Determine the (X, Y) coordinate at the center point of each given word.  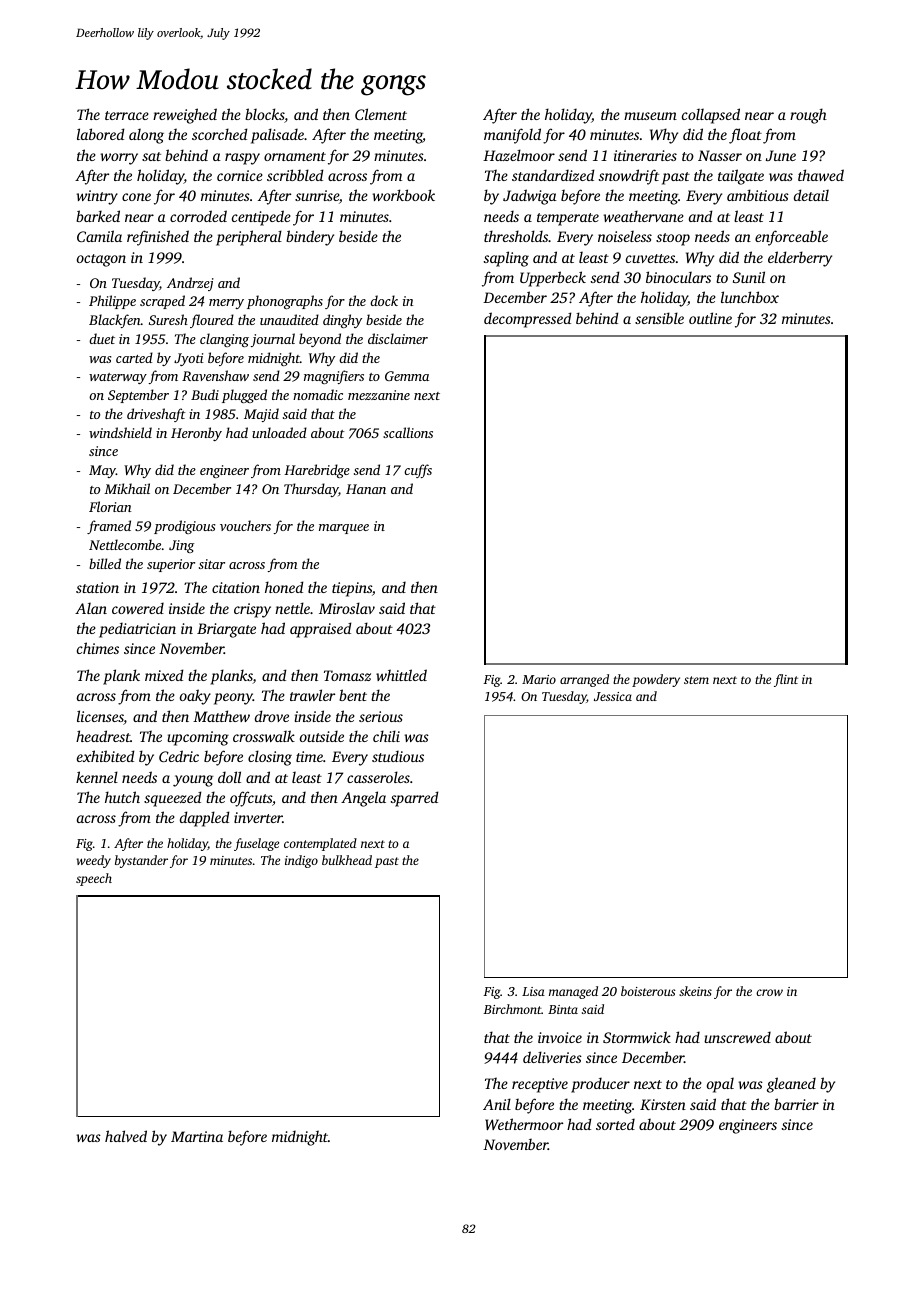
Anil (497, 1104)
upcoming (198, 738)
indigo (301, 861)
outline (710, 318)
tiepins (352, 589)
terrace (127, 115)
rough (808, 116)
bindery (310, 238)
